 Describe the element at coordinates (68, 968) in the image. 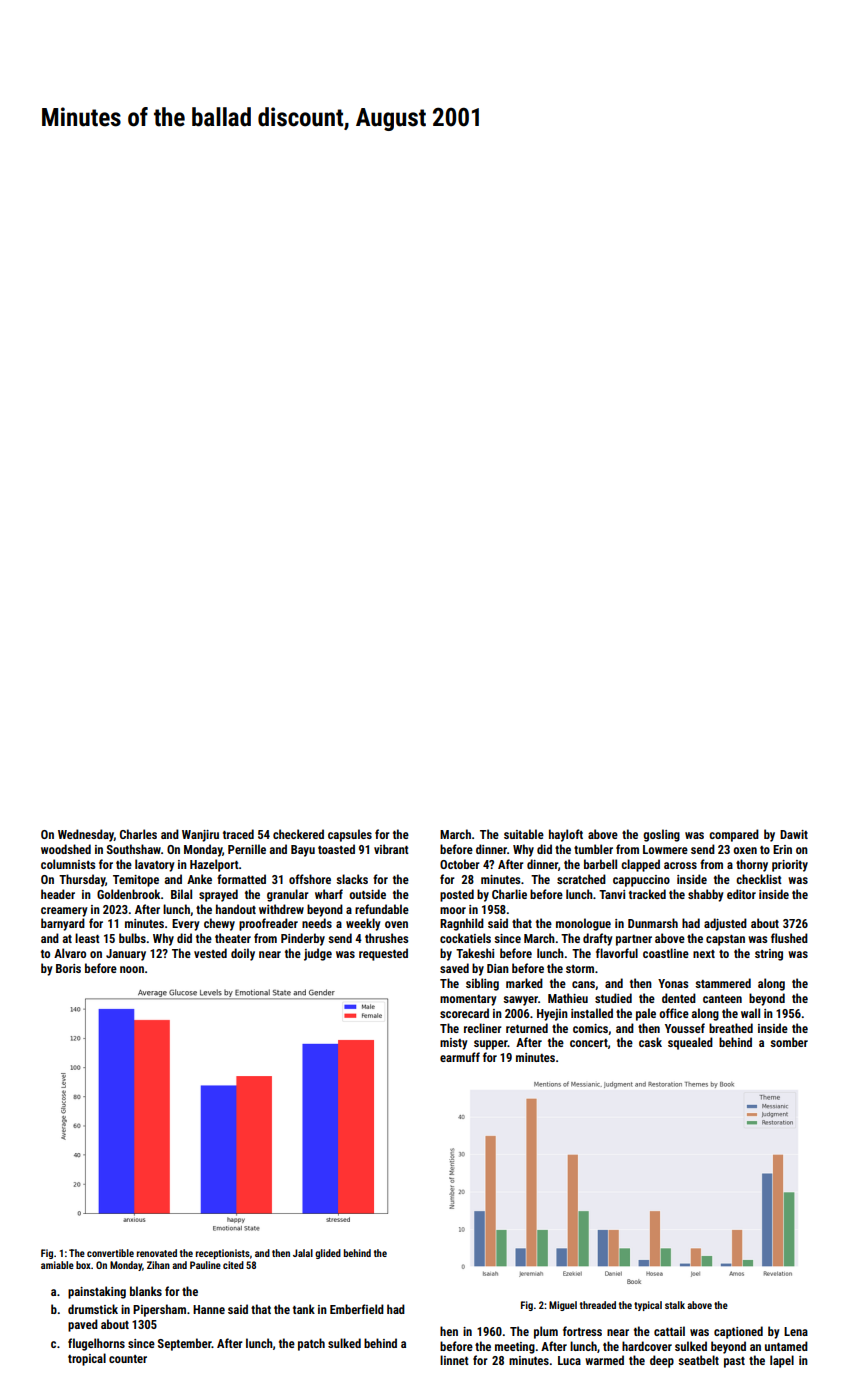

I see `Boris` at that location.
